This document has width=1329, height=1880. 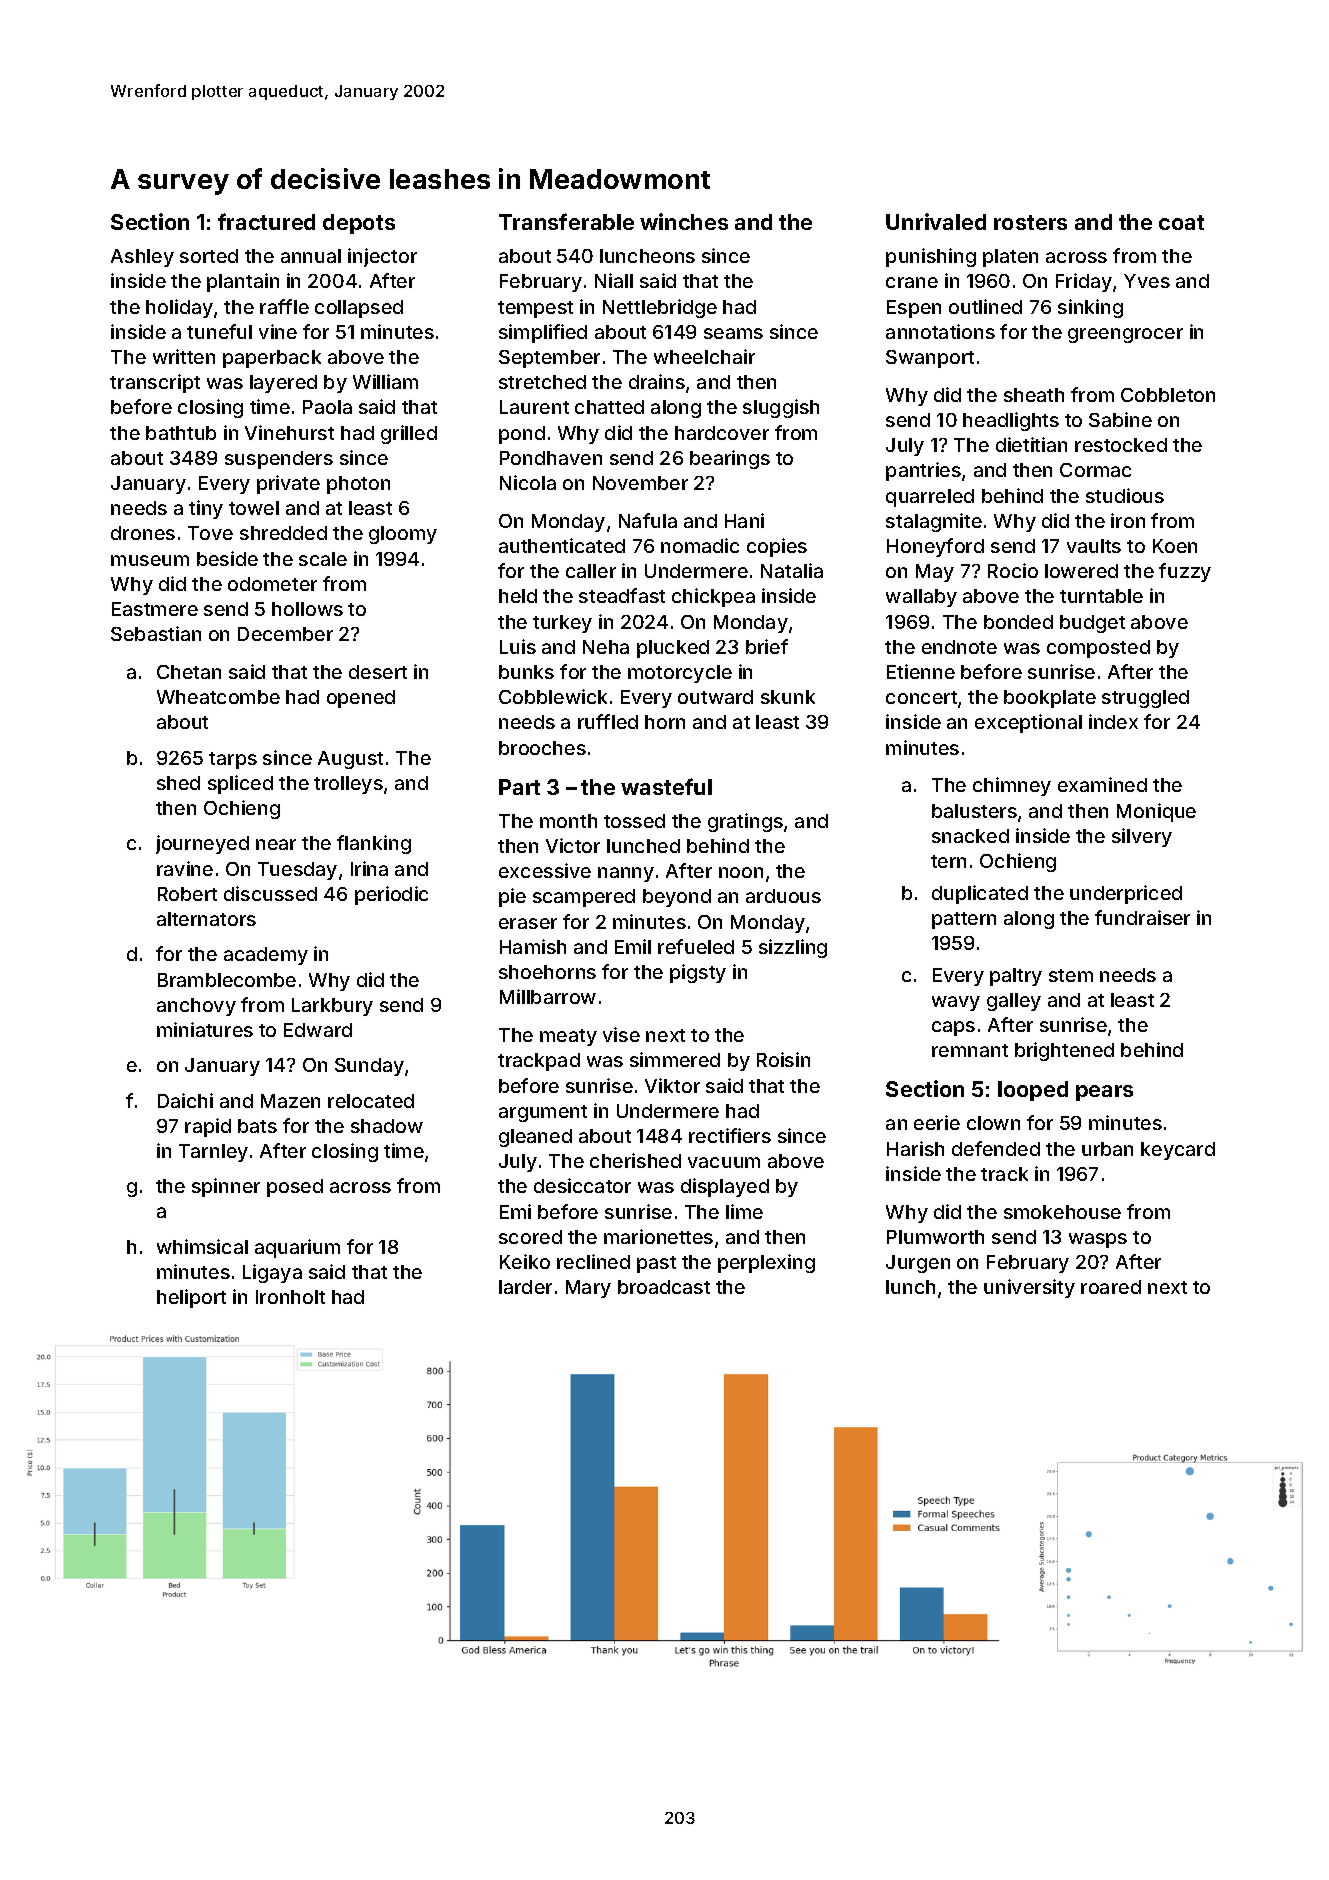 I want to click on duplicated, so click(x=980, y=894).
